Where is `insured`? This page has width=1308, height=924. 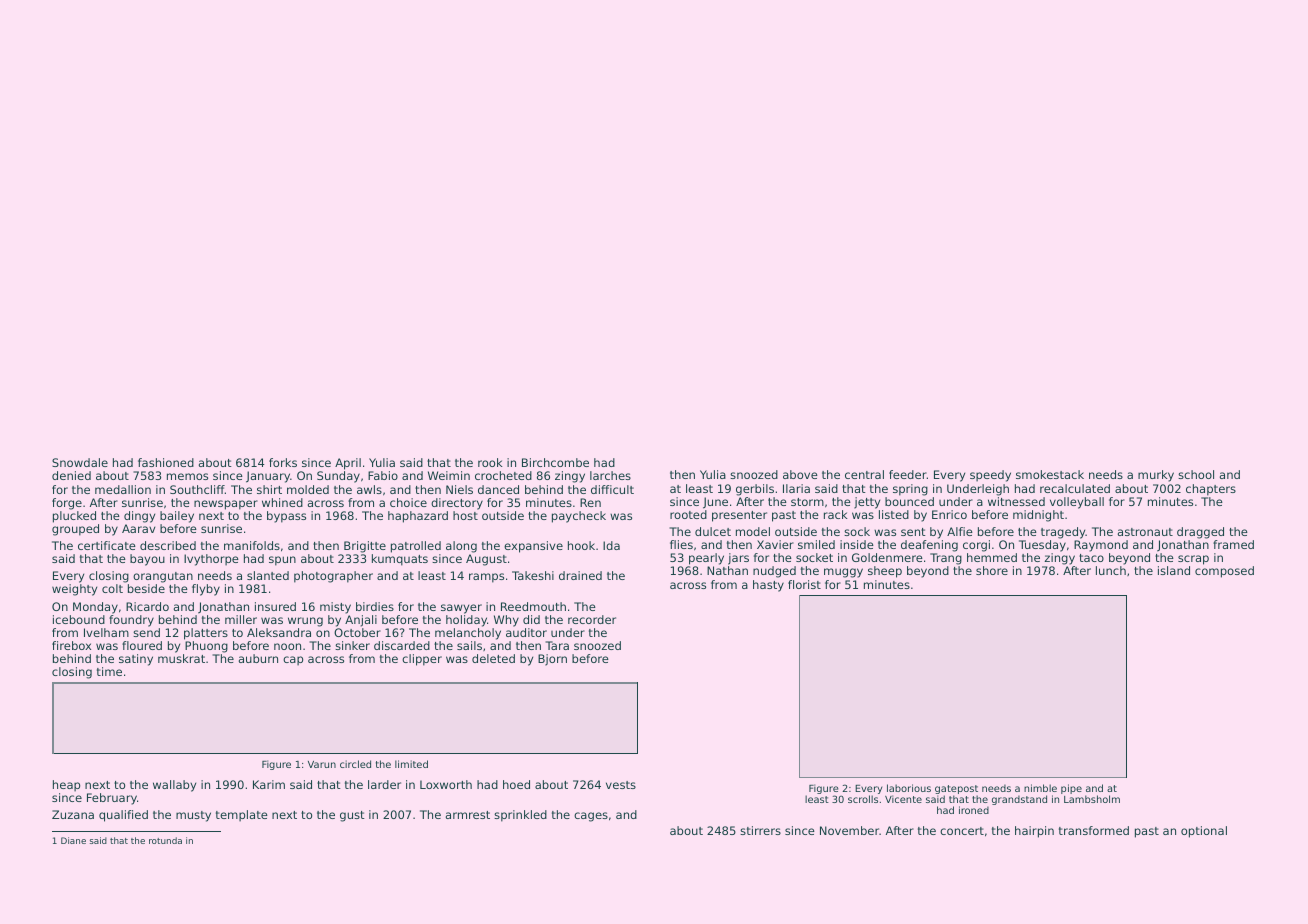 insured is located at coordinates (275, 606).
